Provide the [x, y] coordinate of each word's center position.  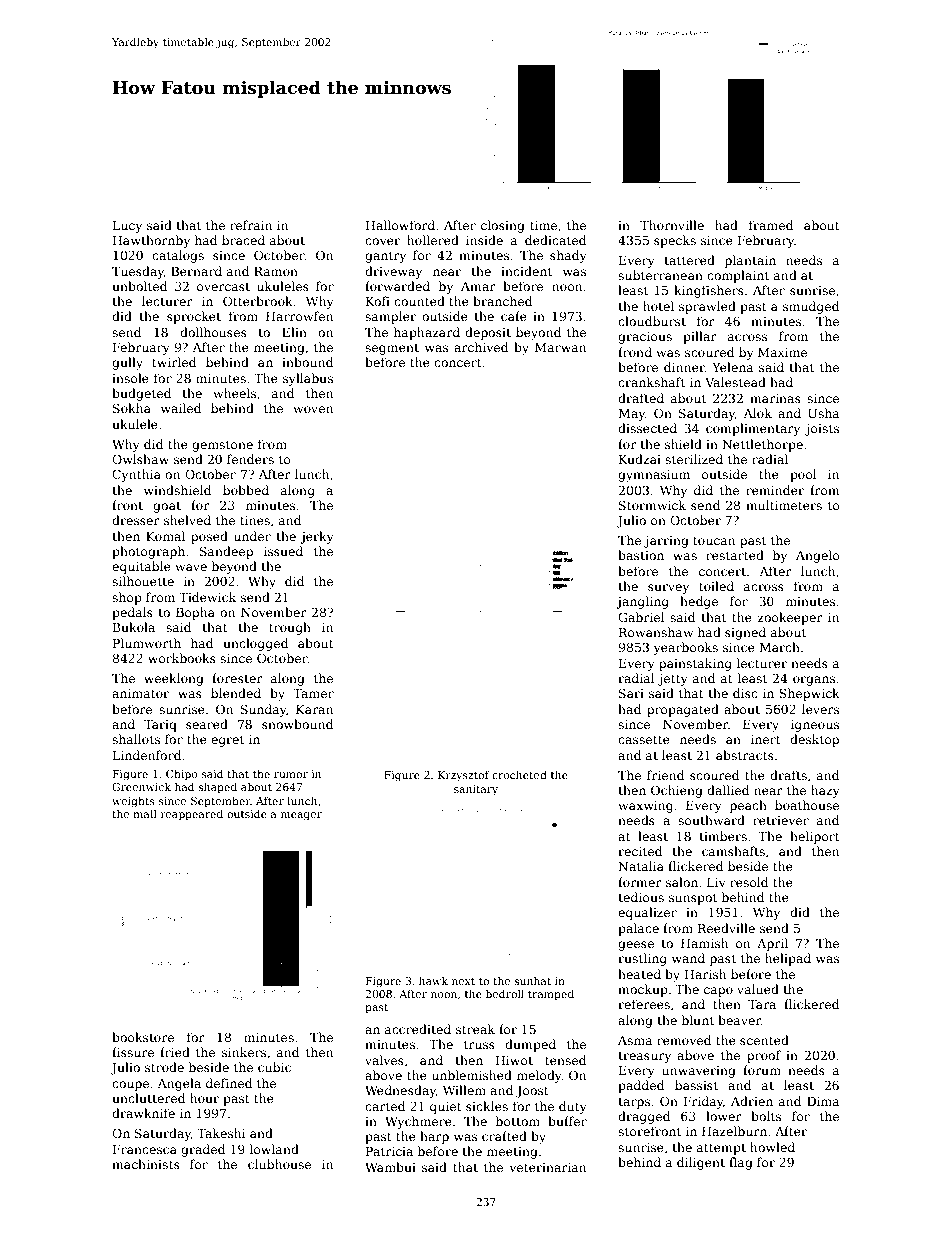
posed [209, 537]
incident [526, 271]
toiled [716, 586]
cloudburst [652, 321]
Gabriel [641, 617]
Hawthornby [151, 241]
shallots [136, 739]
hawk [433, 980]
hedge [699, 602]
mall [145, 813]
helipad [788, 959]
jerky [317, 537]
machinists [146, 1164]
